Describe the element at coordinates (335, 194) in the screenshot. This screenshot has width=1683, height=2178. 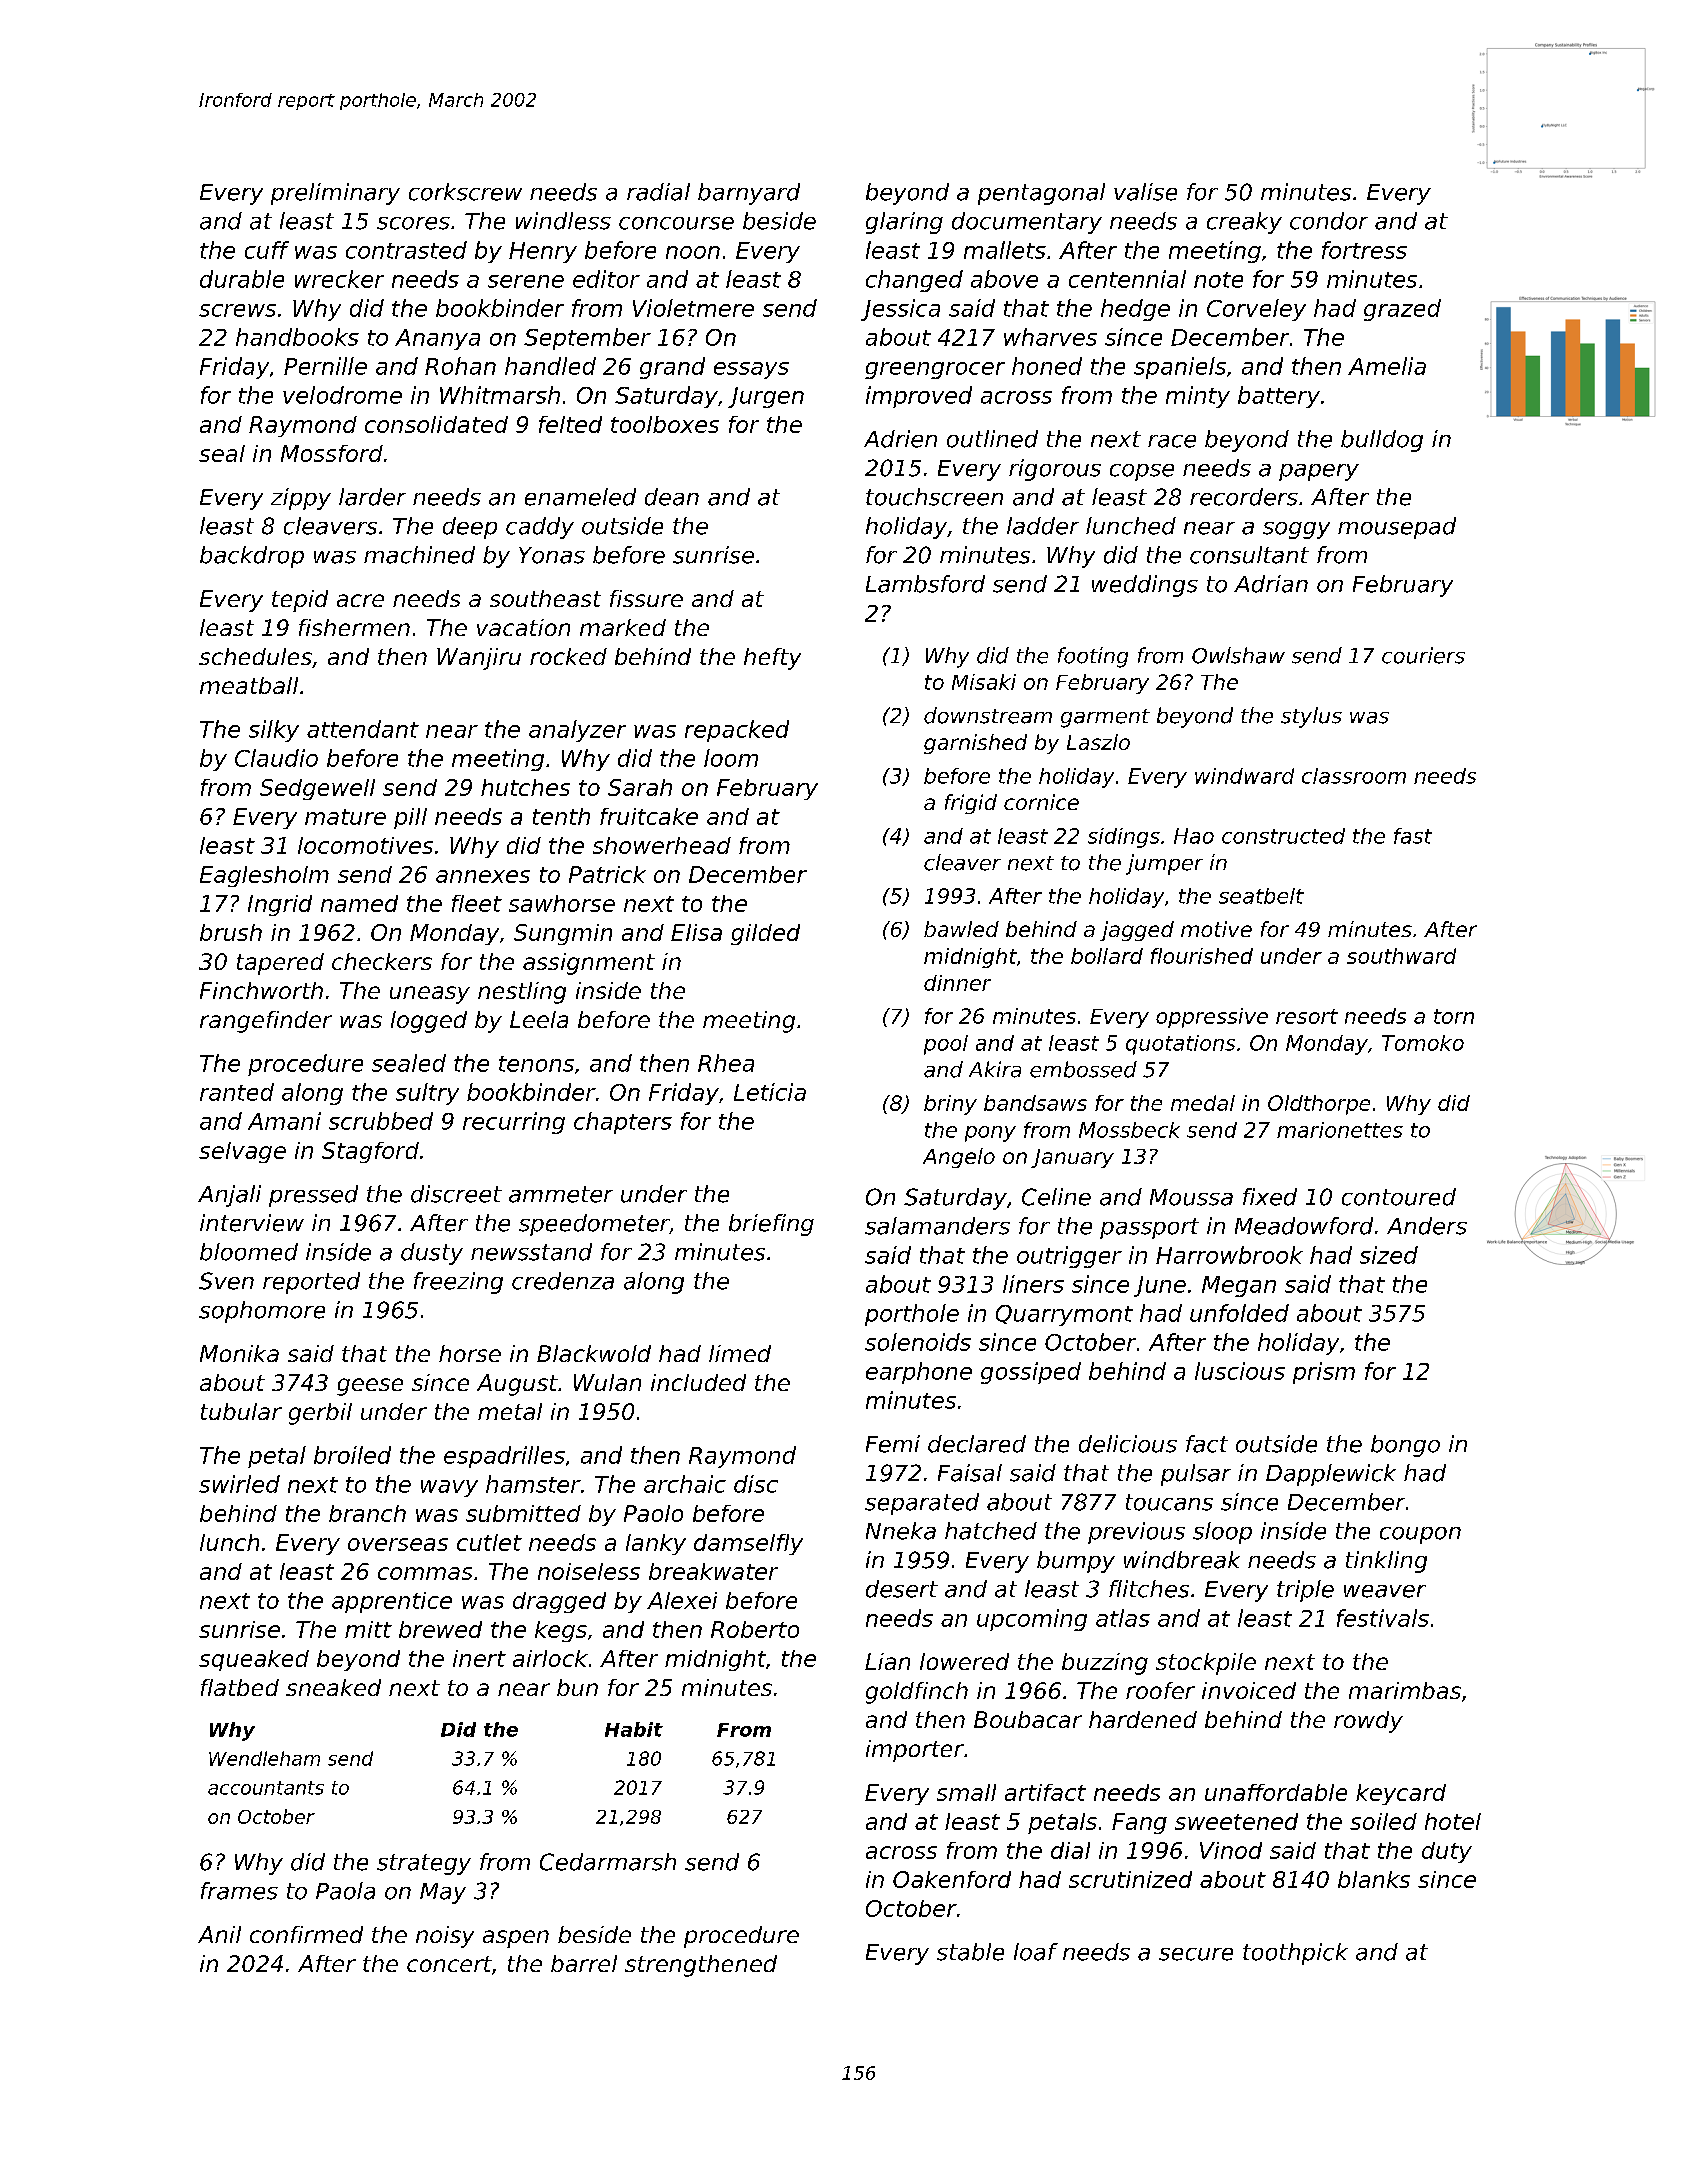
I see `preliminary` at that location.
